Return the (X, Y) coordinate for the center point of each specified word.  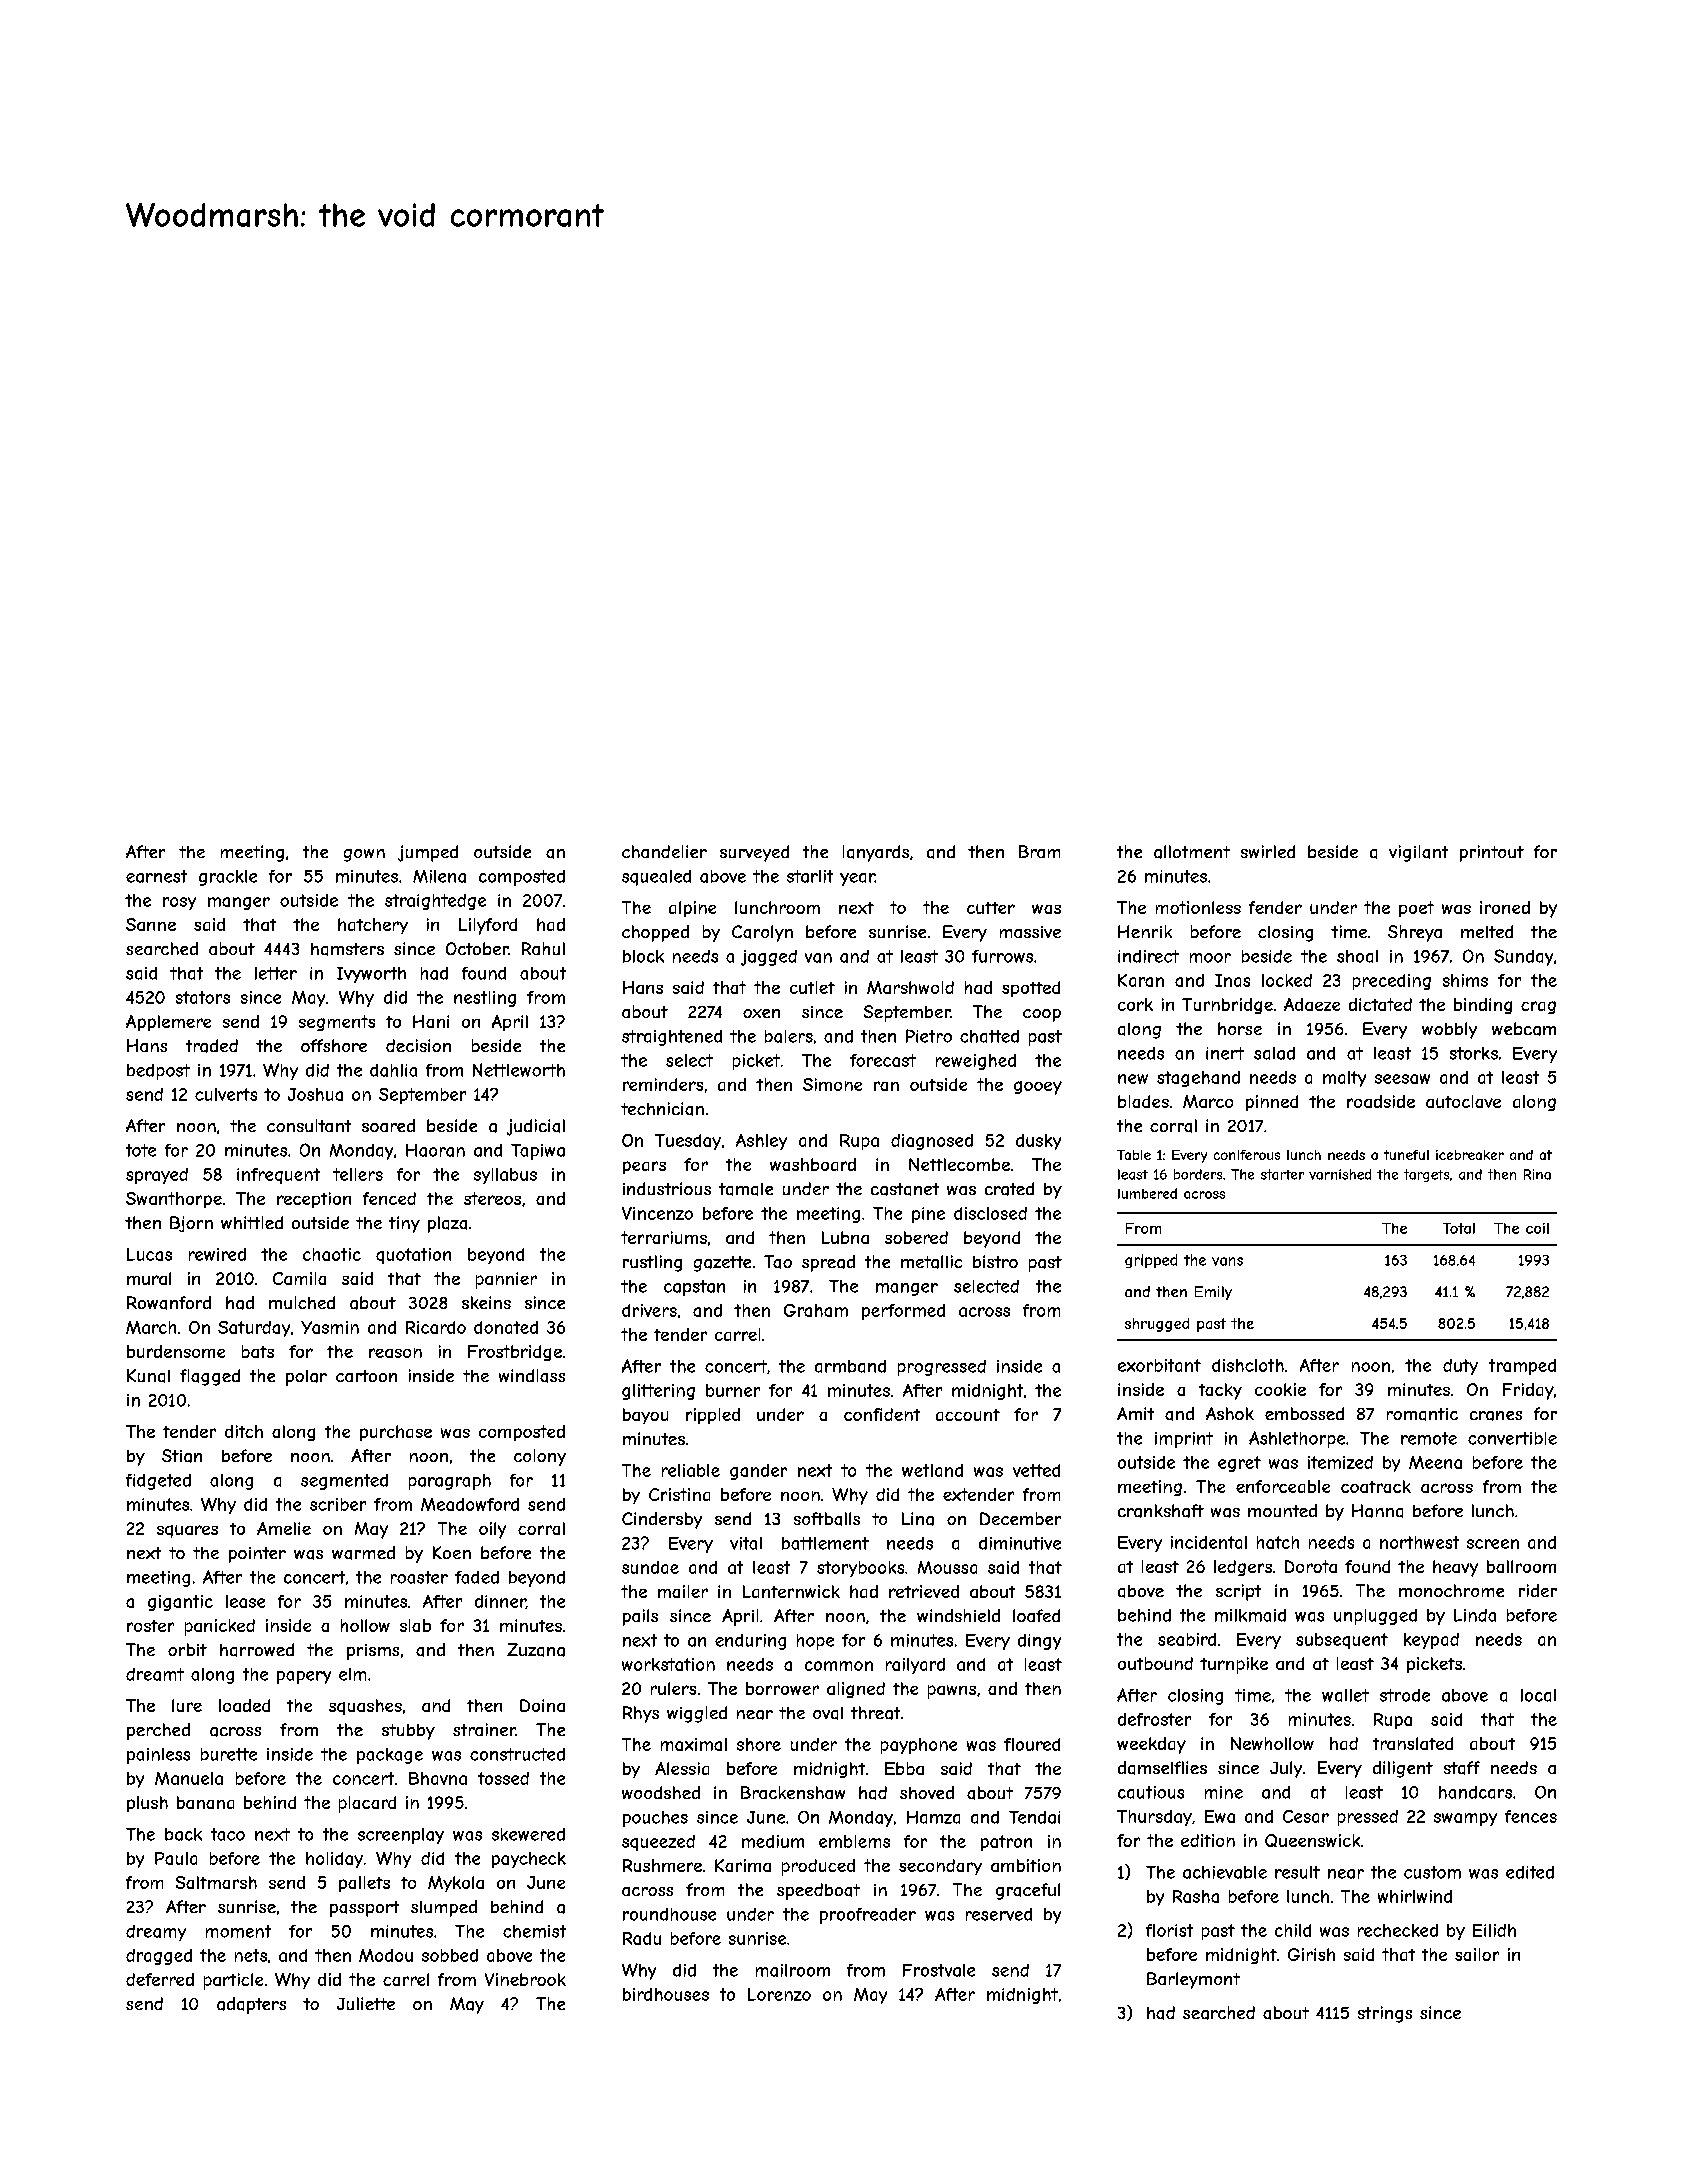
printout (1492, 853)
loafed (1036, 1615)
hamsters (347, 949)
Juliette (366, 2003)
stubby (408, 1732)
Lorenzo (779, 1994)
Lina (918, 1519)
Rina (1537, 1174)
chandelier (664, 851)
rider (1538, 1590)
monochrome (1451, 1590)
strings (1385, 2014)
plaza (447, 1224)
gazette (722, 1264)
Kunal (148, 1376)
